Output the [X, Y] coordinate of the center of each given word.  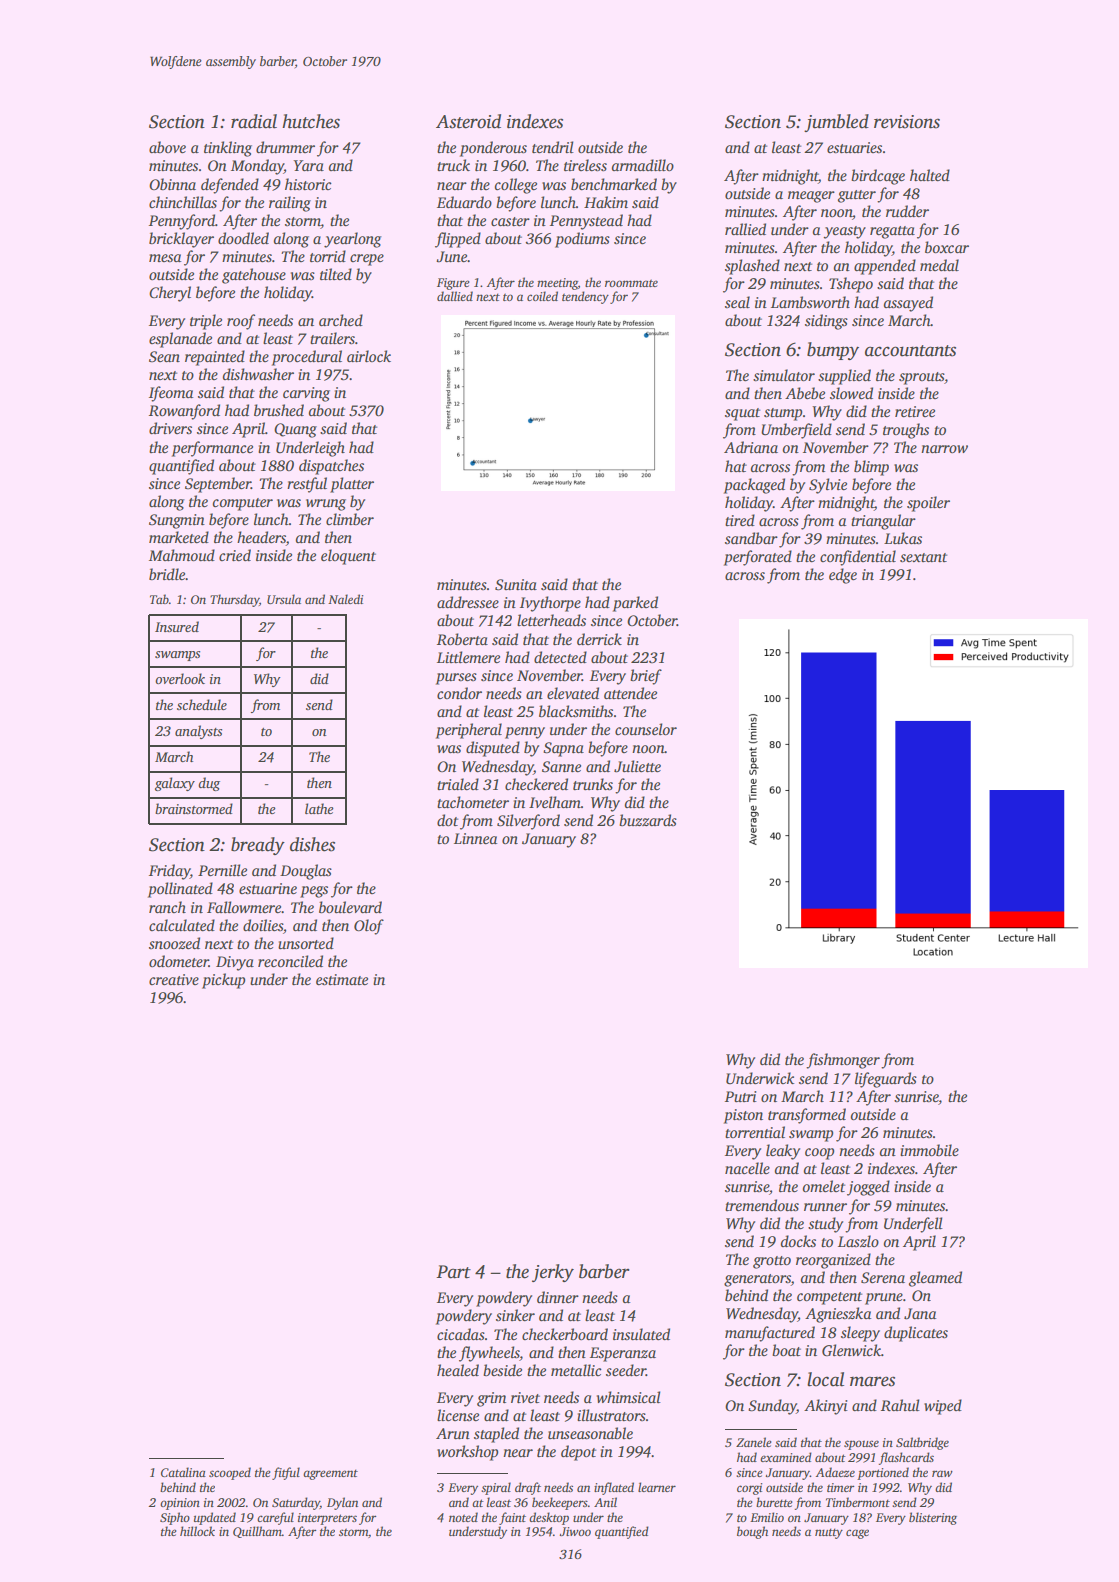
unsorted [306, 943]
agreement [330, 1474]
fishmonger [843, 1061]
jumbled [836, 123]
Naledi [345, 599]
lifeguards [886, 1080]
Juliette [637, 766]
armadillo [642, 165]
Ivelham [555, 802]
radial [254, 121]
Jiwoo [575, 1531]
